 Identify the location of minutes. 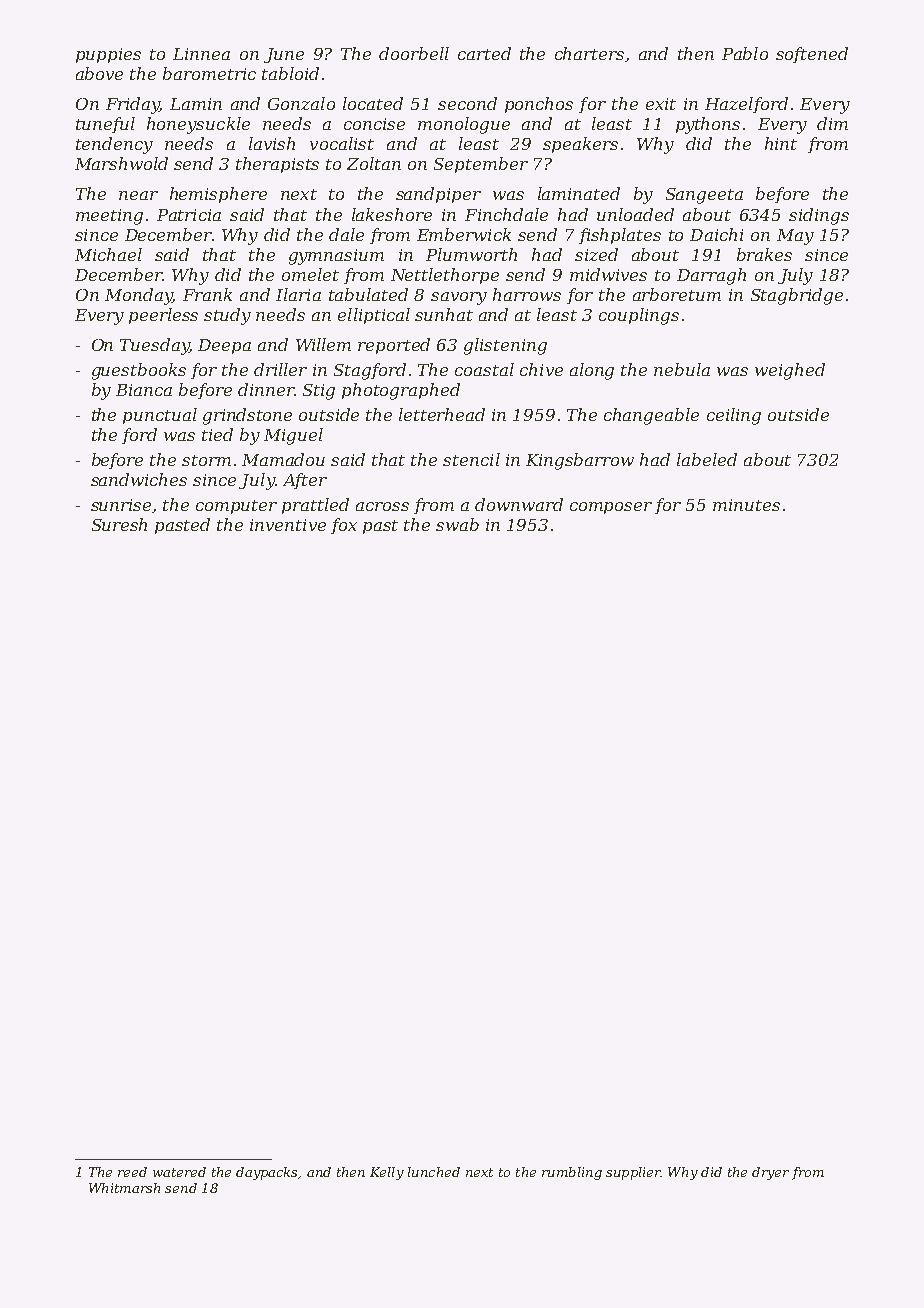
(746, 505).
